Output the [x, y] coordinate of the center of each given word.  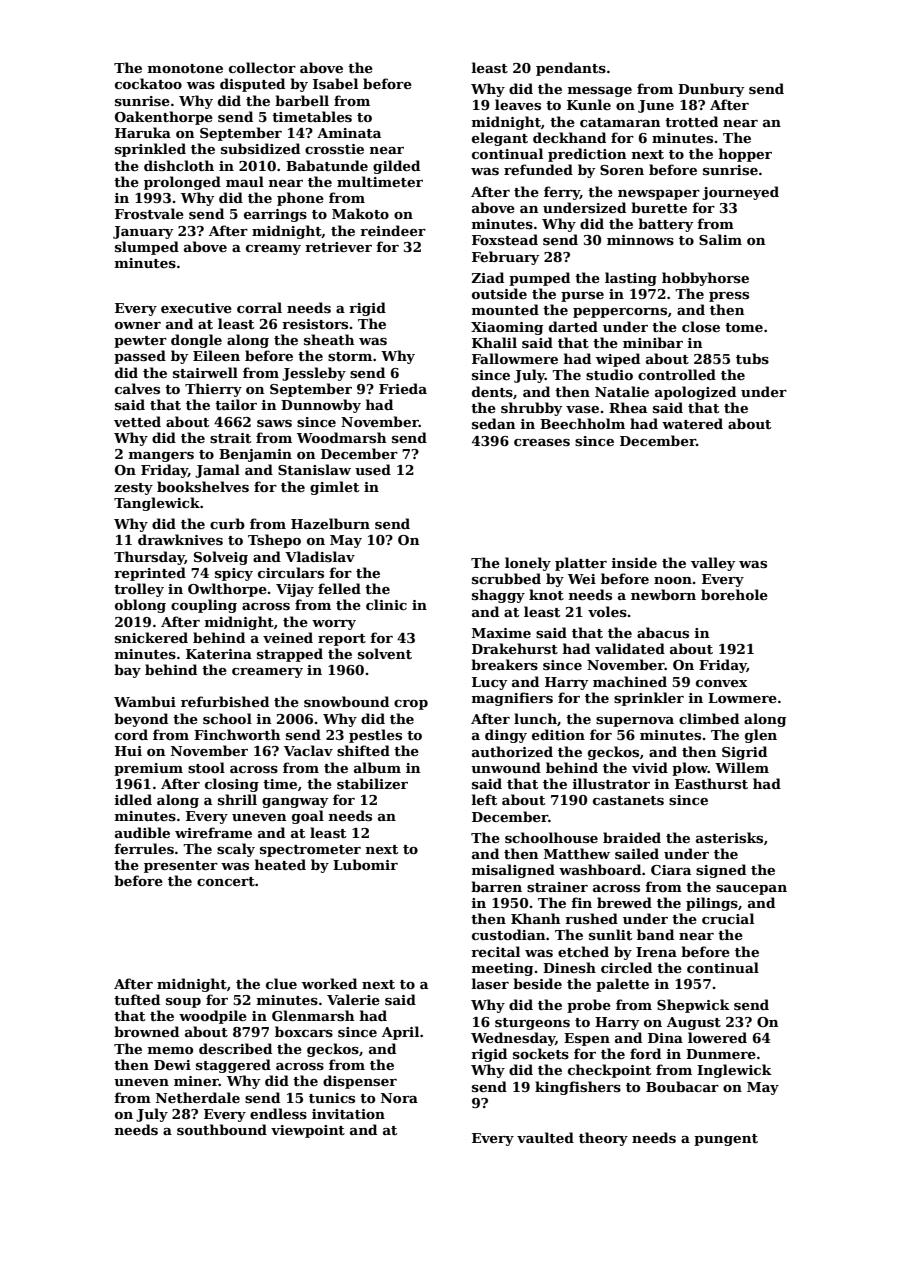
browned [146, 1031]
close [701, 326]
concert [226, 881]
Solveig [221, 558]
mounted [505, 309]
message [600, 92]
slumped [147, 248]
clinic [386, 604]
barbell [302, 100]
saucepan [751, 890]
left [484, 799]
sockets [541, 1053]
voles [607, 611]
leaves [518, 104]
